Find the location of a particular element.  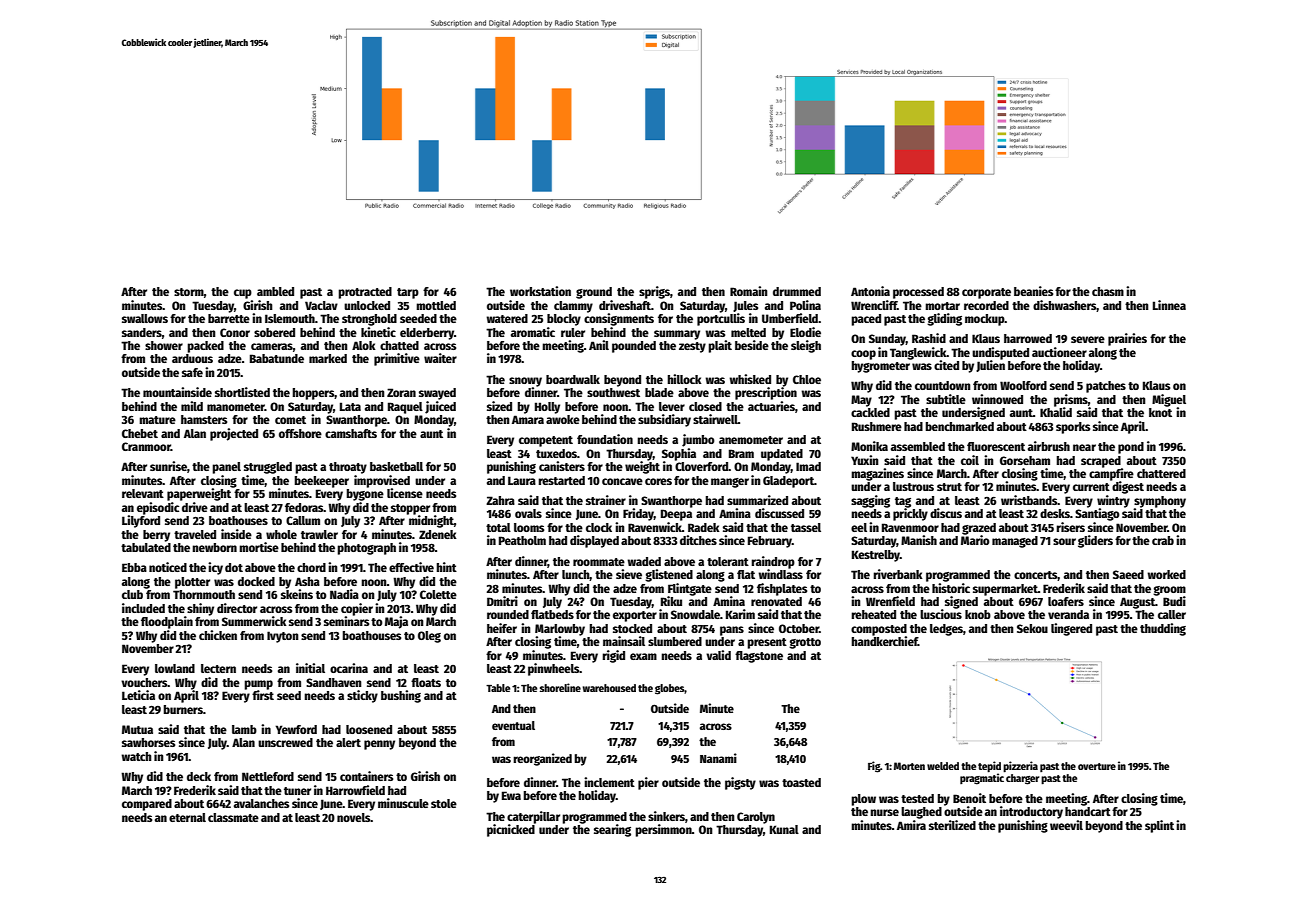

Anil is located at coordinates (599, 345).
